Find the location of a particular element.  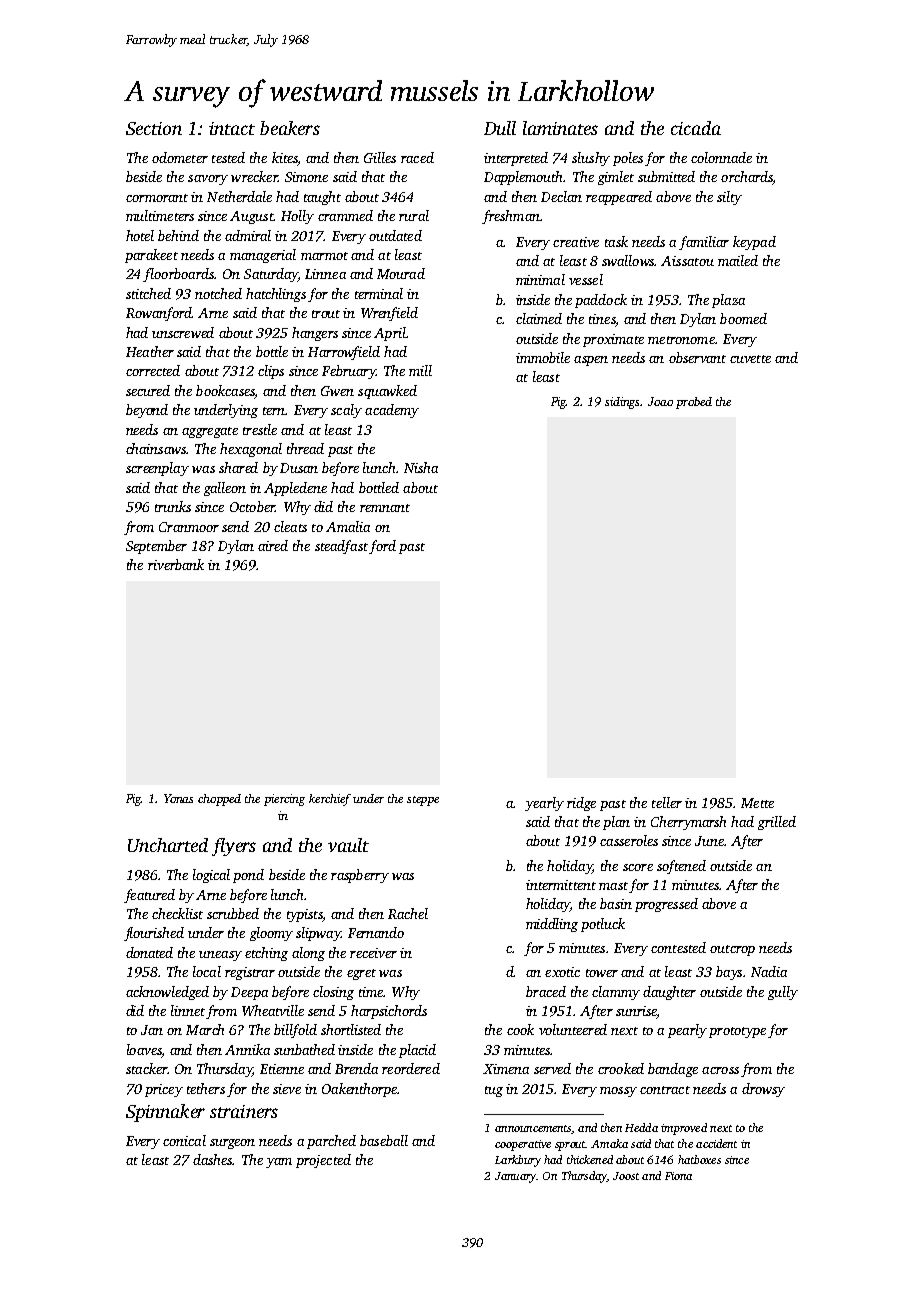

Joost is located at coordinates (626, 1176).
